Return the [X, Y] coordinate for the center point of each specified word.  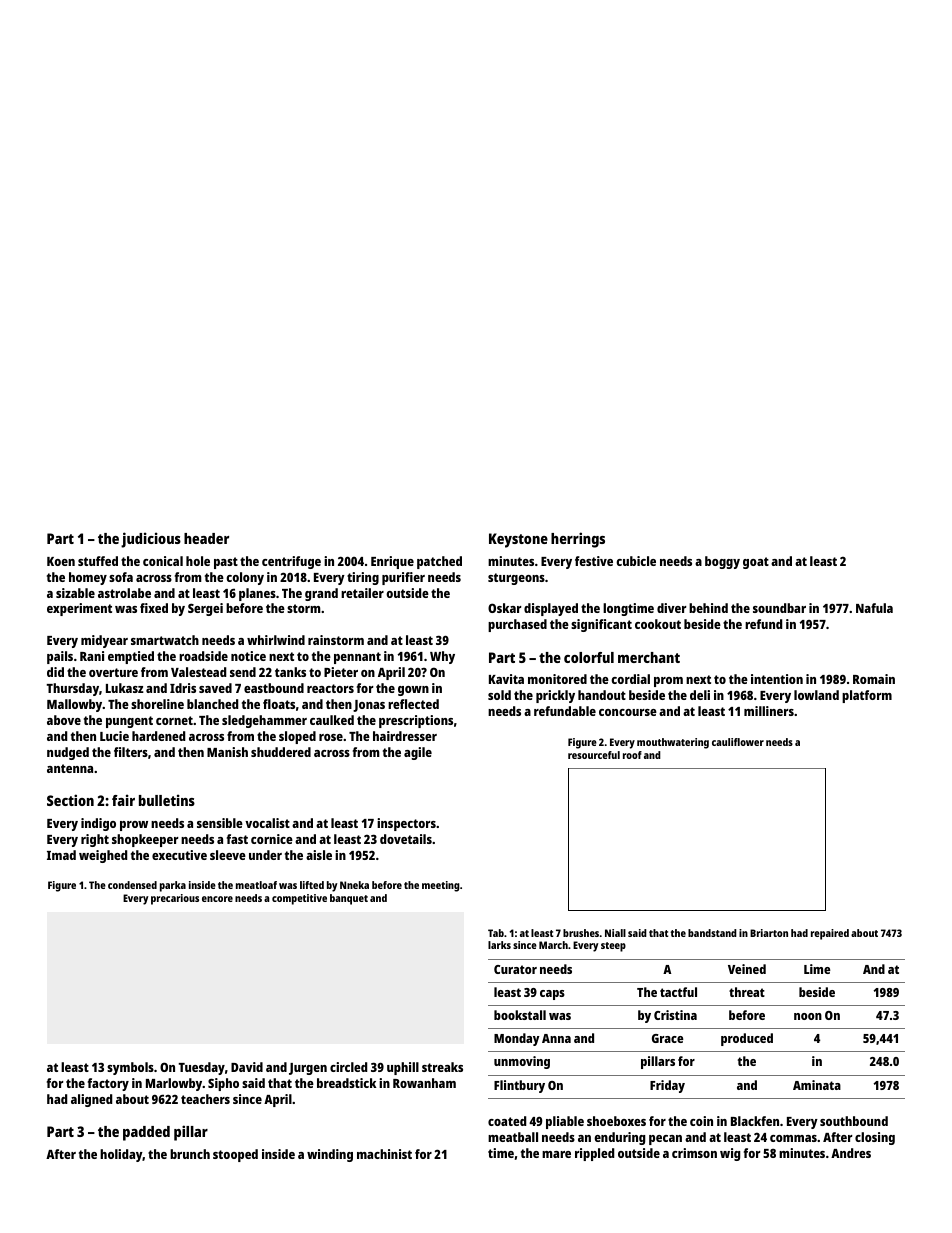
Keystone [518, 540]
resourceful [594, 755]
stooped [235, 1155]
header [206, 538]
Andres [851, 1153]
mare [556, 1154]
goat [756, 563]
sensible [220, 823]
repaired [830, 934]
